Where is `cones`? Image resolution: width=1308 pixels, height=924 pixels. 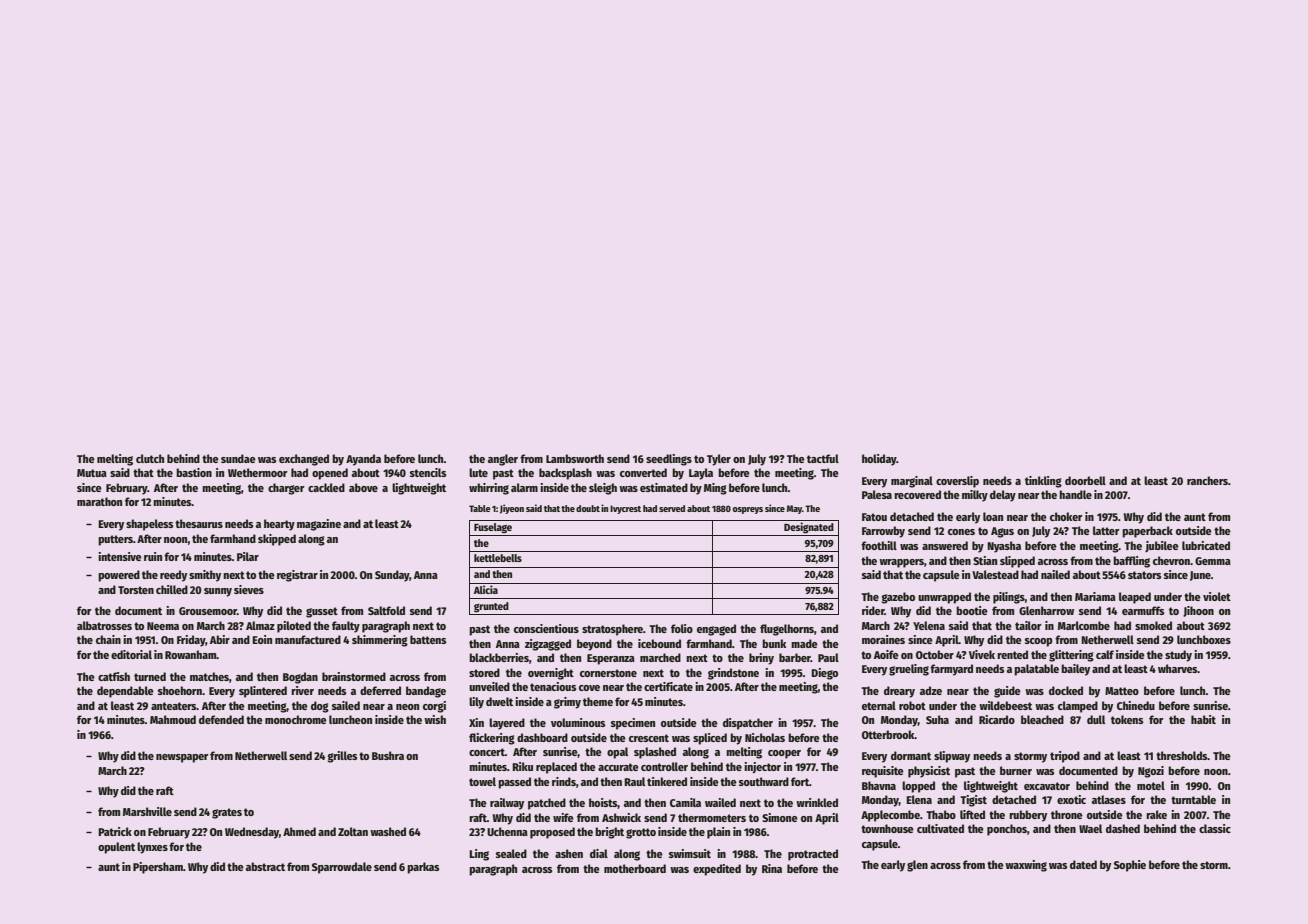 cones is located at coordinates (961, 532).
